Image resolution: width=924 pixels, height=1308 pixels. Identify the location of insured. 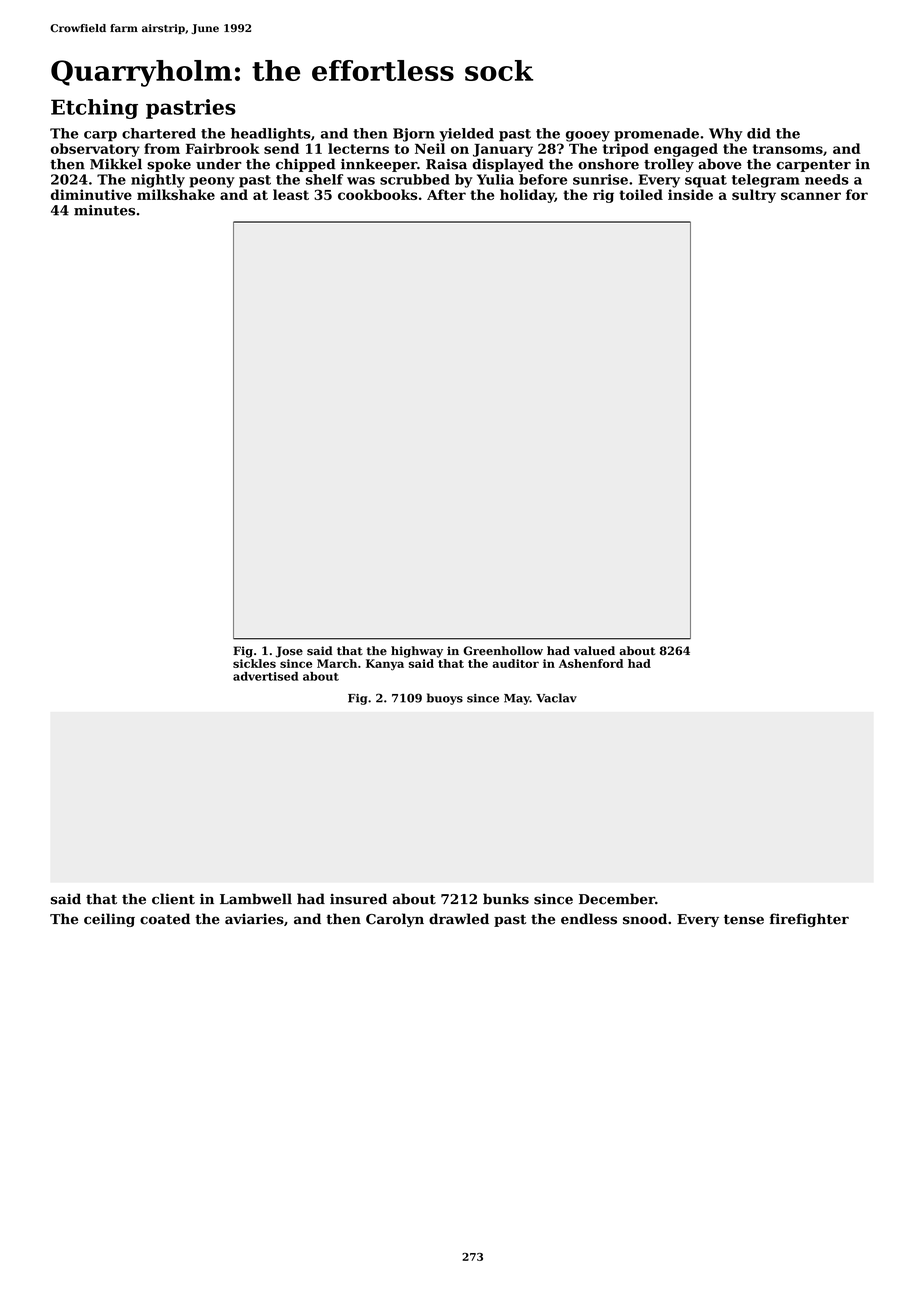
(358, 899).
